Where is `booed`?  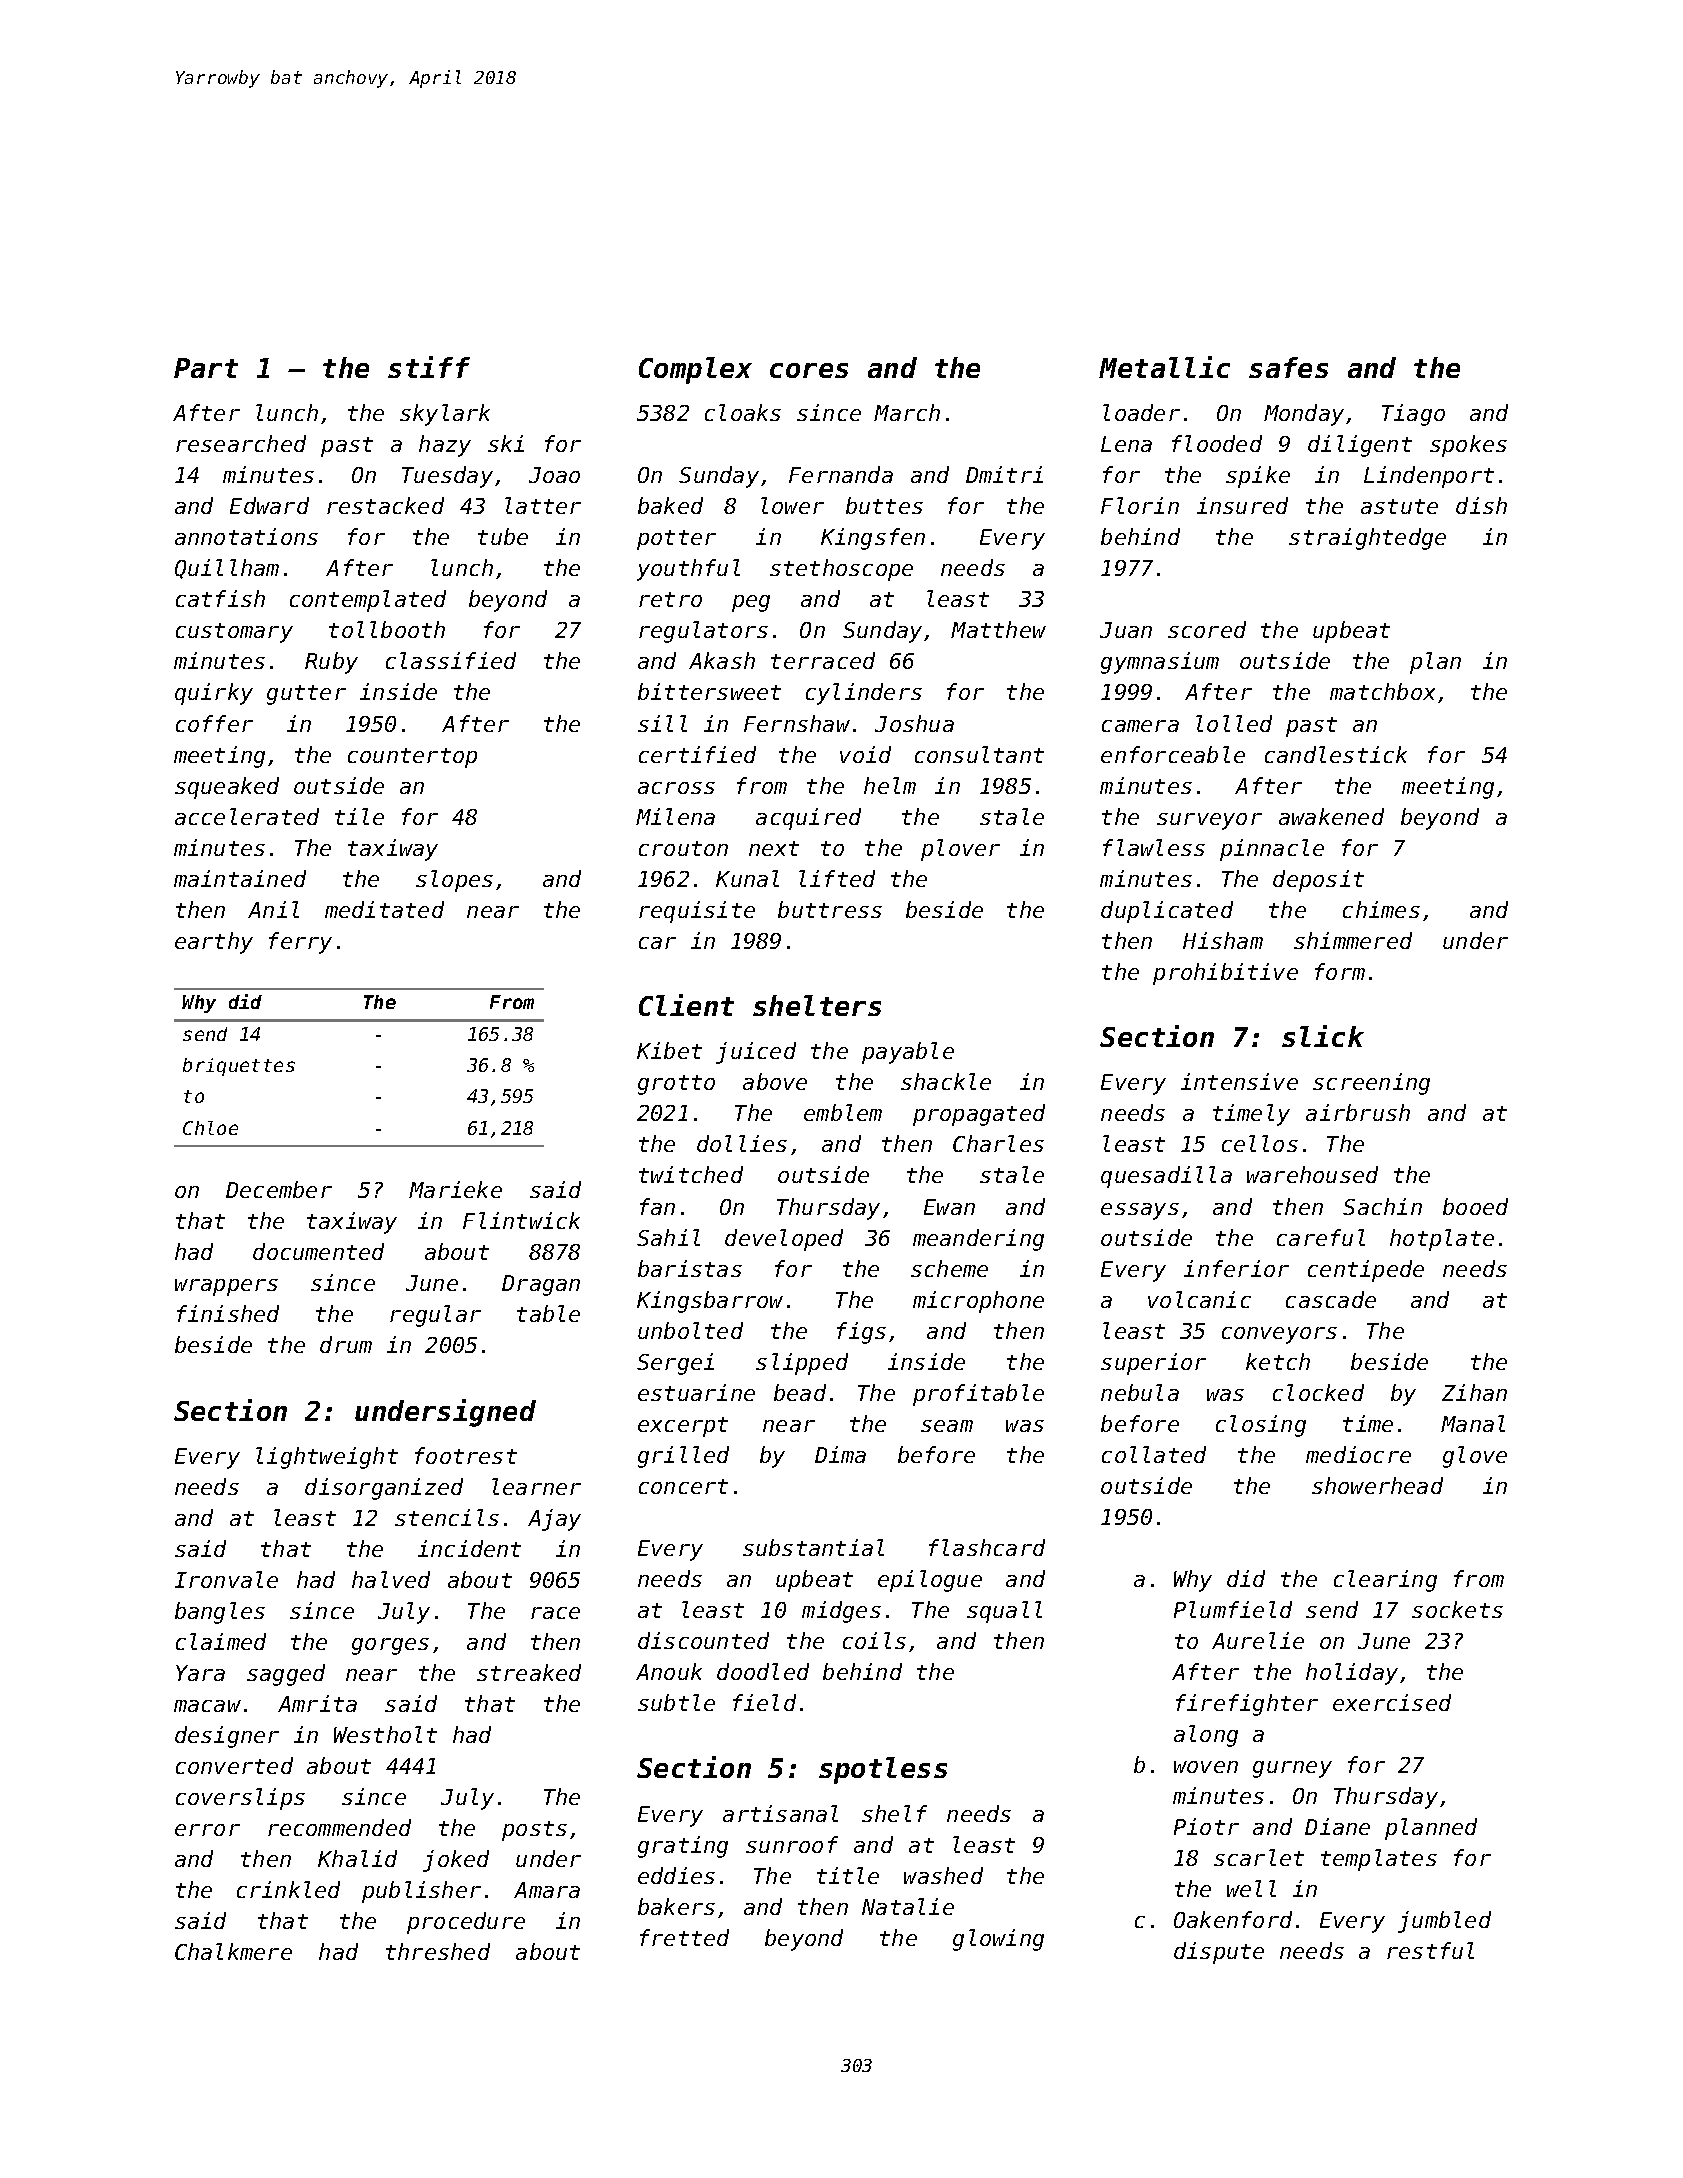 booed is located at coordinates (1475, 1206).
